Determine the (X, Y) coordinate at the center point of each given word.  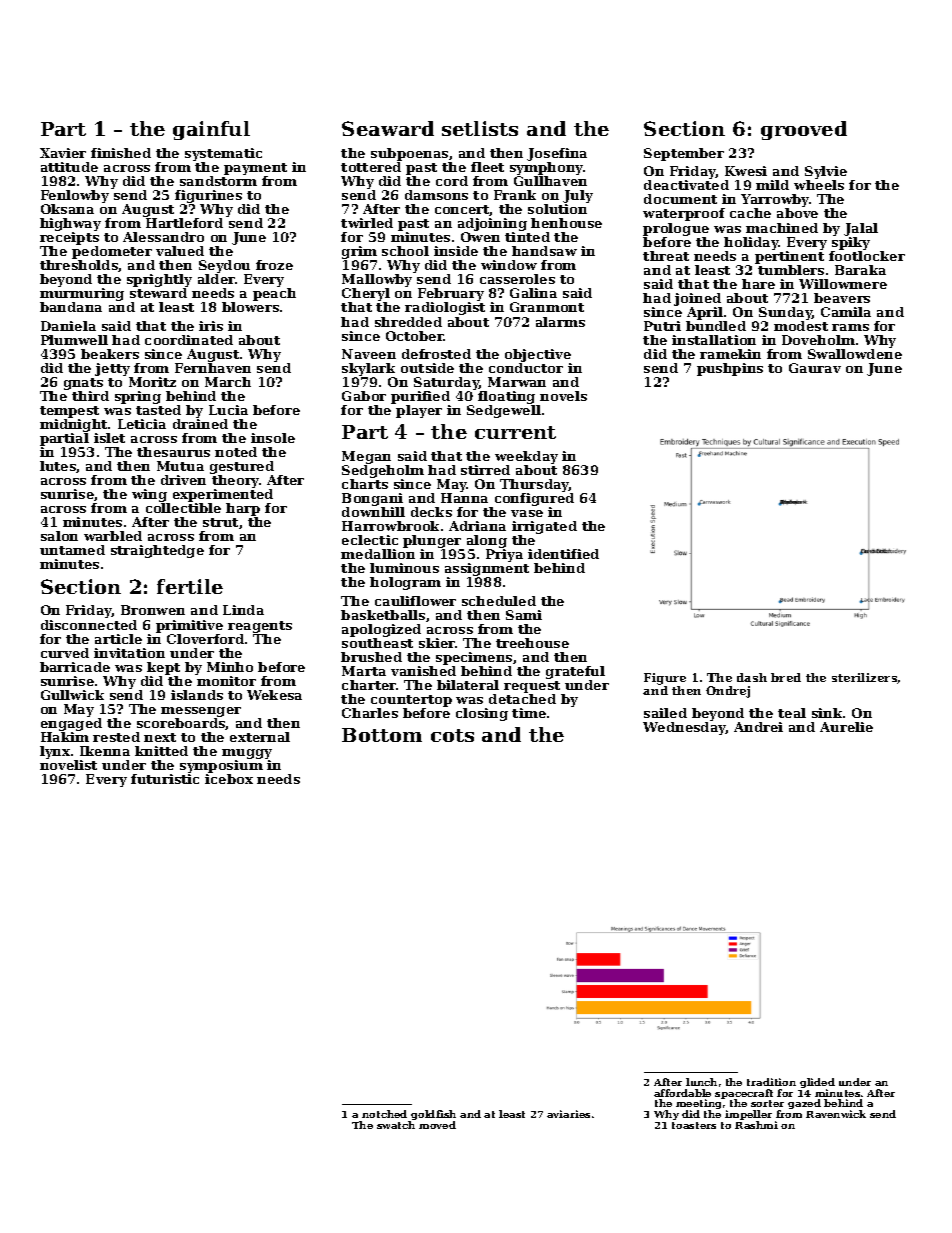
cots (452, 735)
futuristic (165, 779)
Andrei (758, 727)
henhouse (566, 223)
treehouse (532, 643)
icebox (229, 779)
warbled (113, 536)
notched (384, 1114)
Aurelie (846, 727)
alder (216, 279)
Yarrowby (775, 200)
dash (752, 677)
